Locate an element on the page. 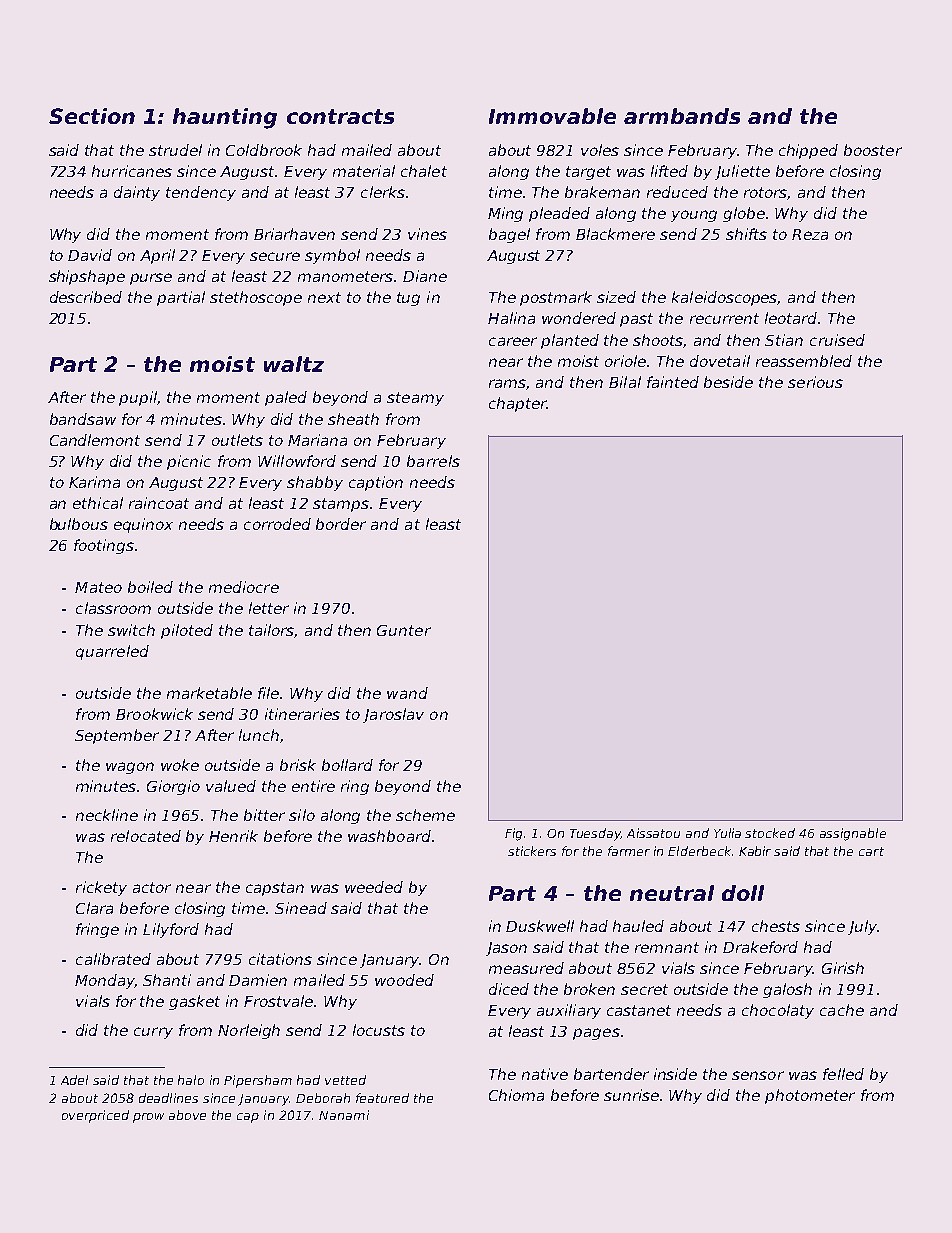  chapter is located at coordinates (518, 404).
